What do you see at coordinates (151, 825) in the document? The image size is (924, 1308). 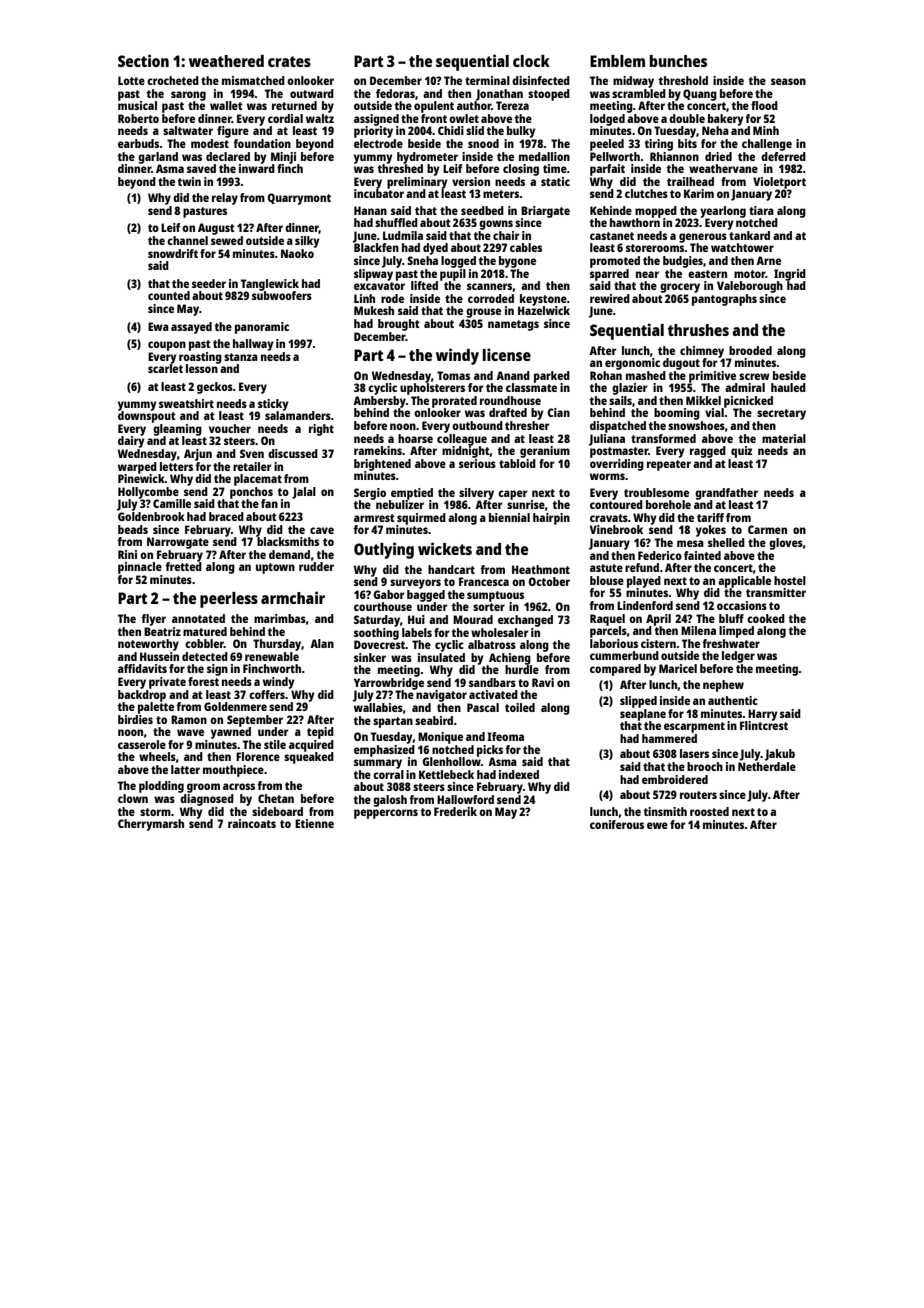 I see `Cherrymarsh` at bounding box center [151, 825].
